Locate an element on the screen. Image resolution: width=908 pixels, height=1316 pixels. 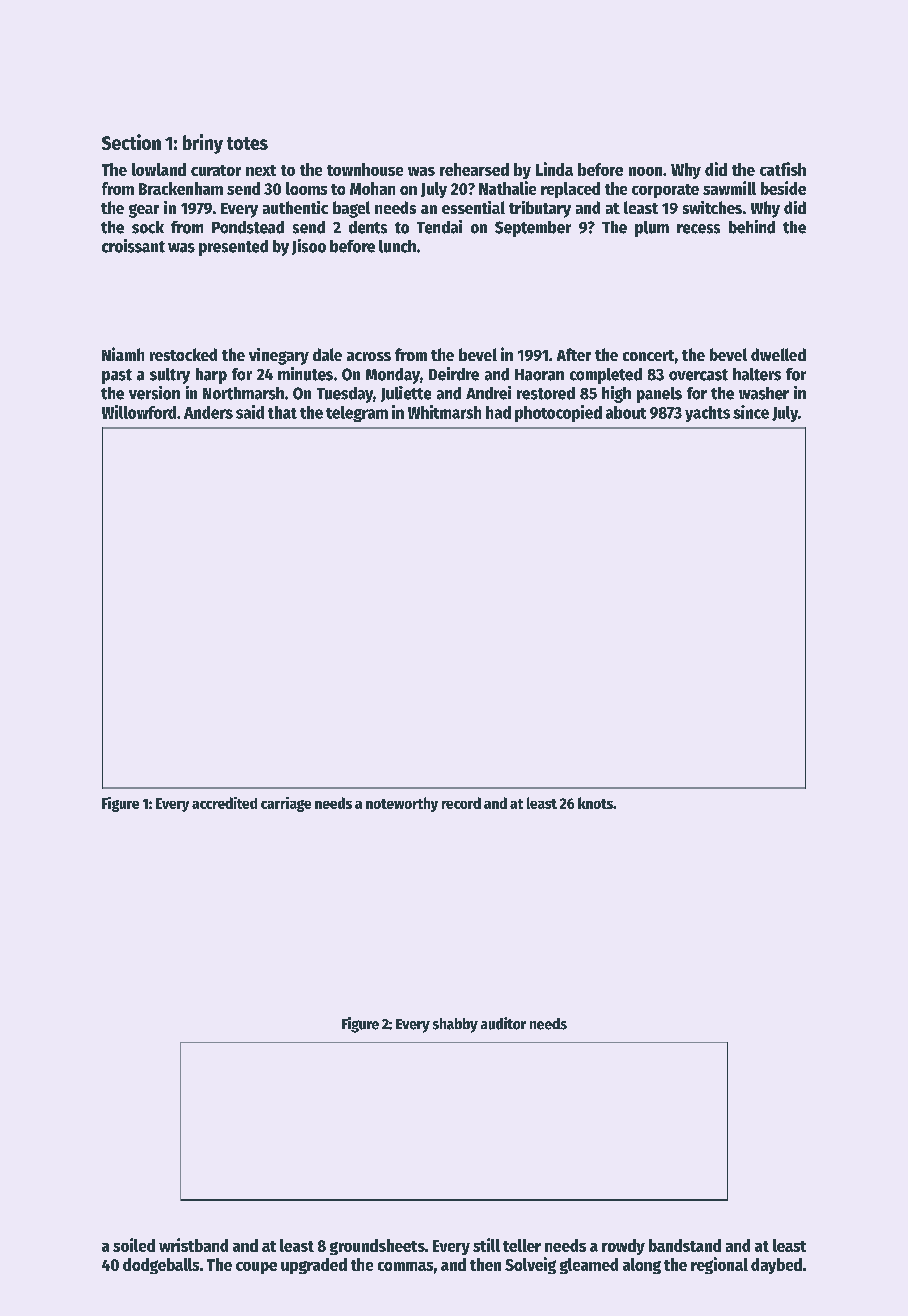
groundsheets is located at coordinates (377, 1247).
